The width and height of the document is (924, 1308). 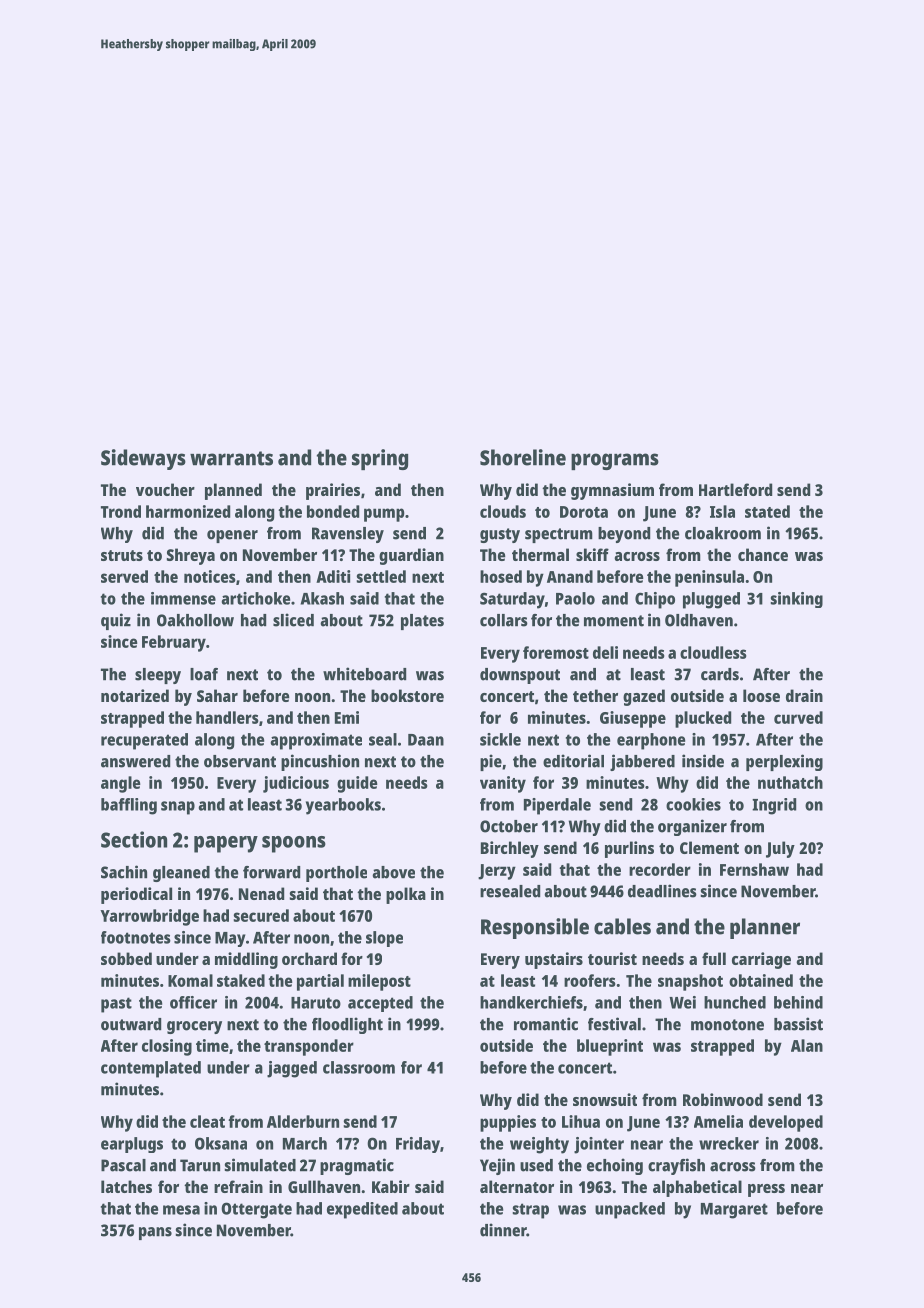 I want to click on Oldhaven, so click(x=699, y=620).
